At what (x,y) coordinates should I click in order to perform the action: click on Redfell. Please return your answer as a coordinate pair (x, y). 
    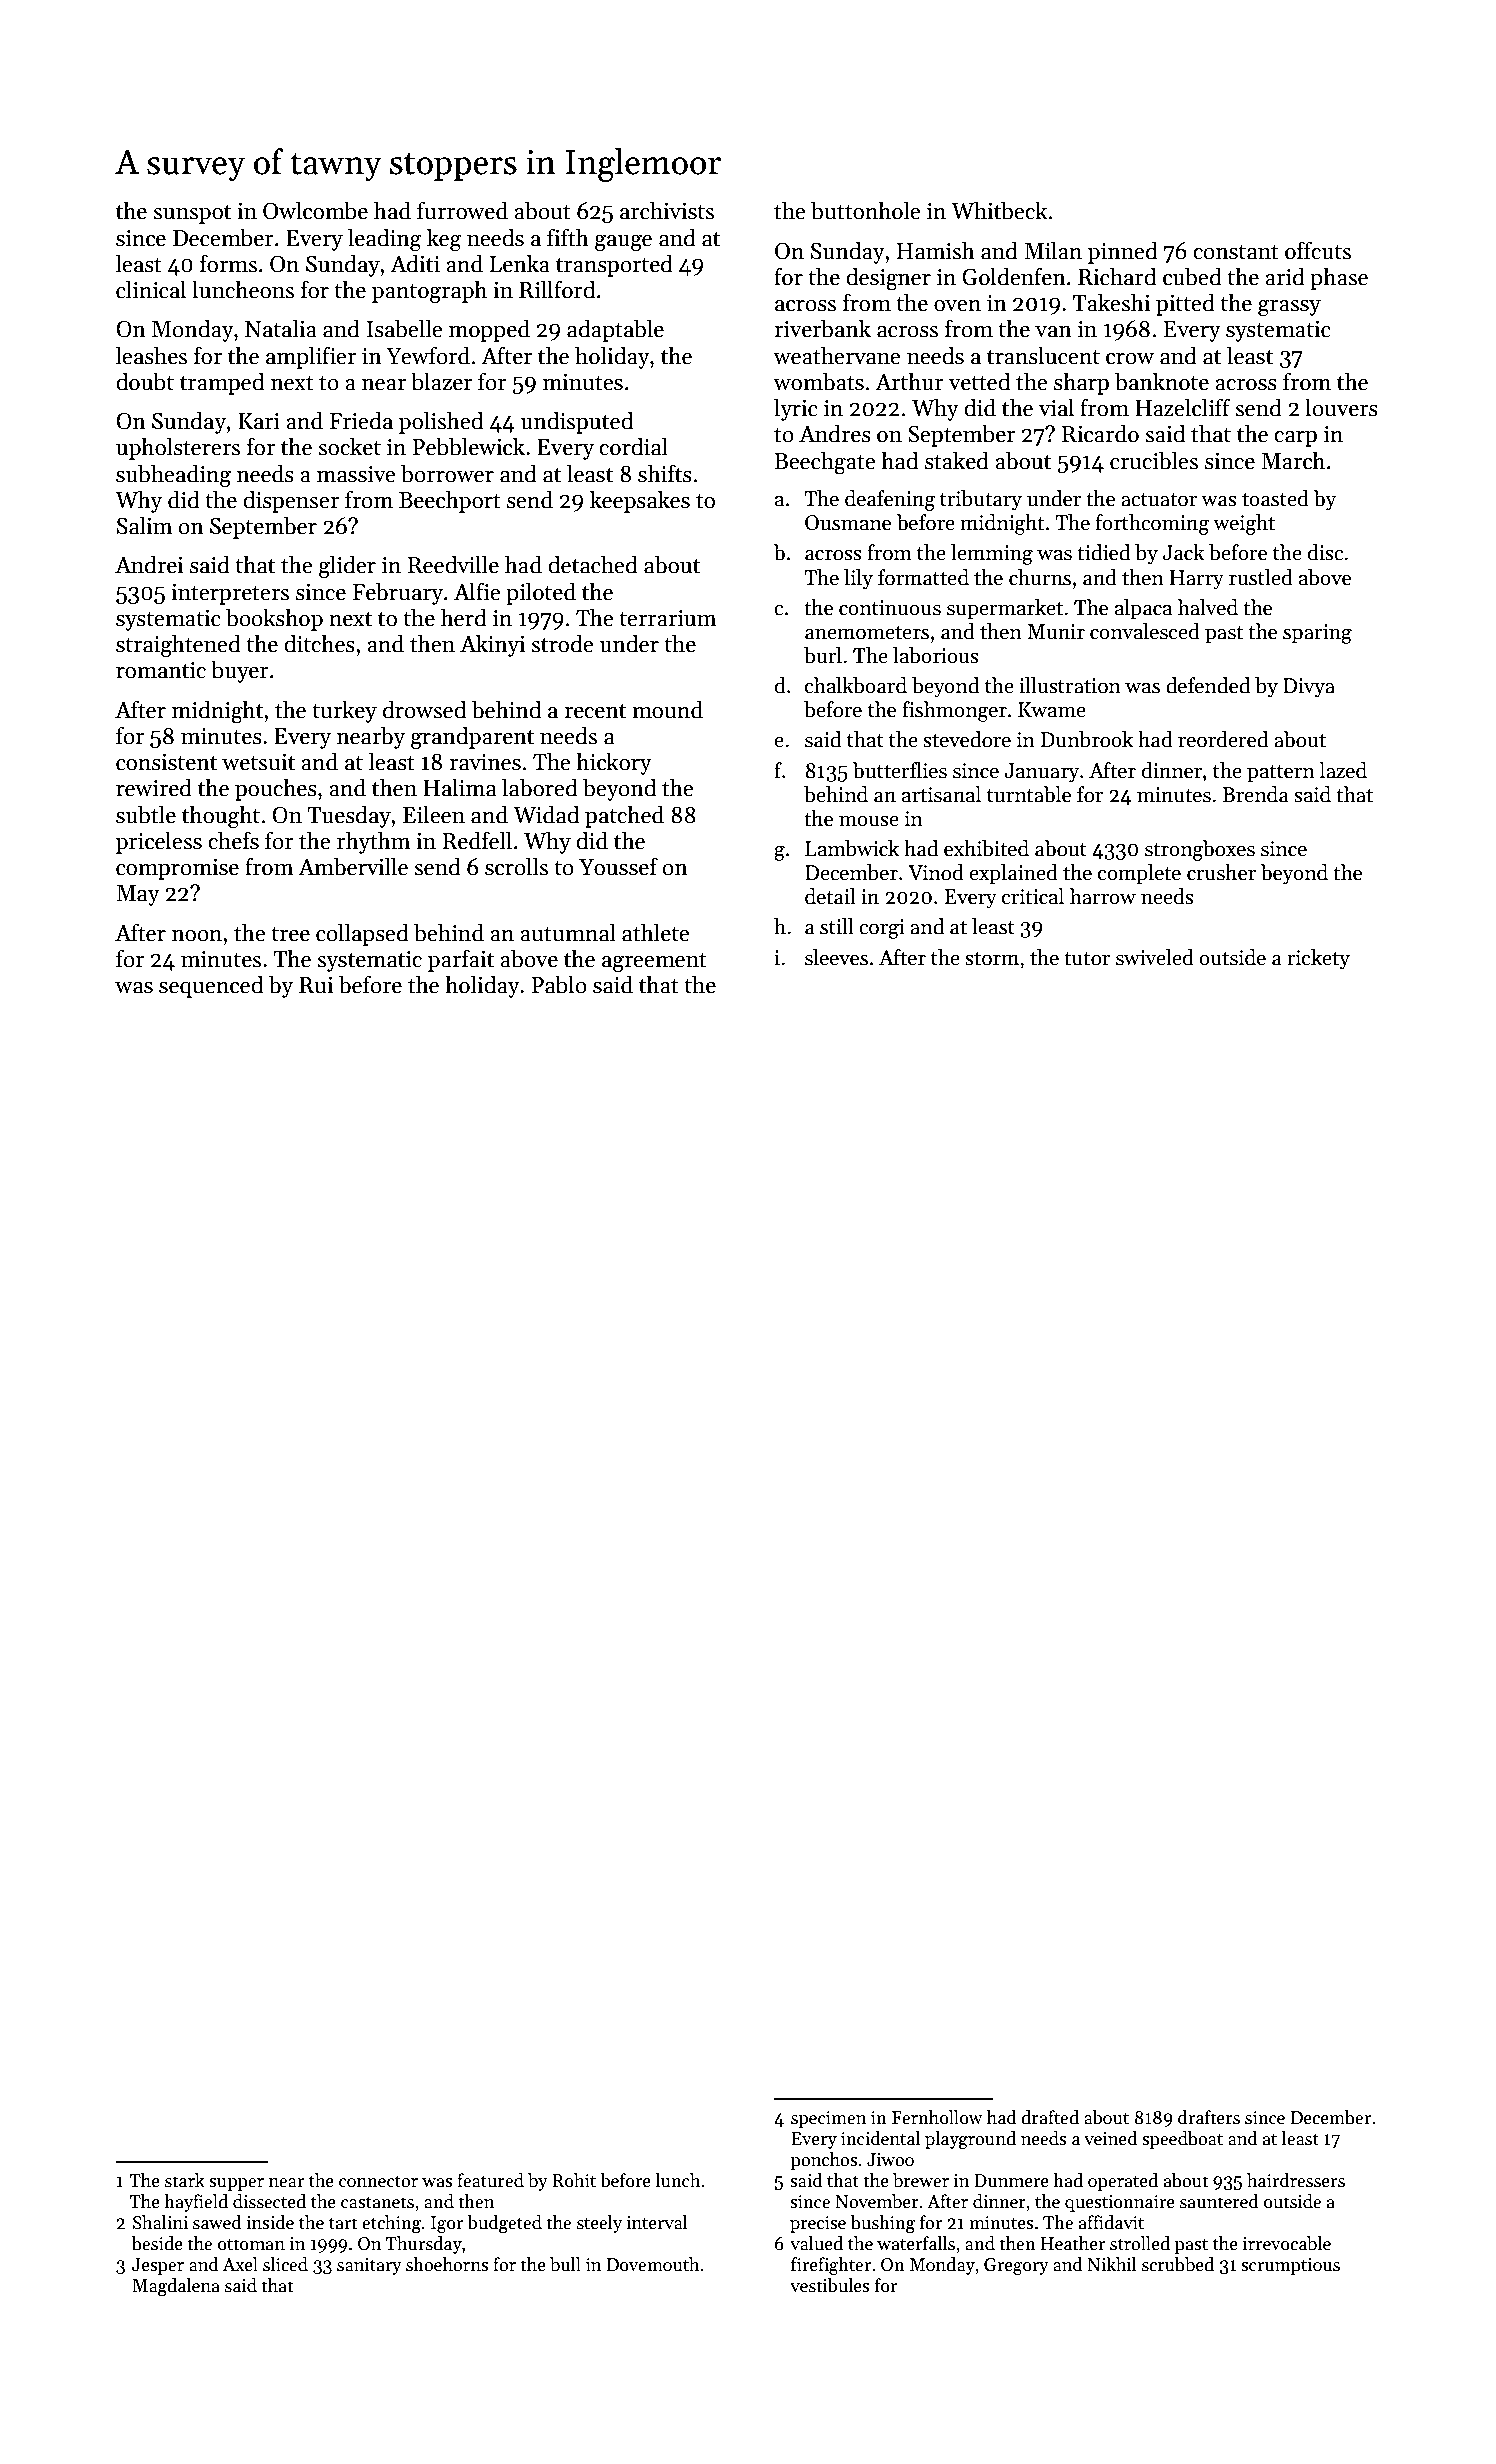
    Looking at the image, I should click on (477, 840).
